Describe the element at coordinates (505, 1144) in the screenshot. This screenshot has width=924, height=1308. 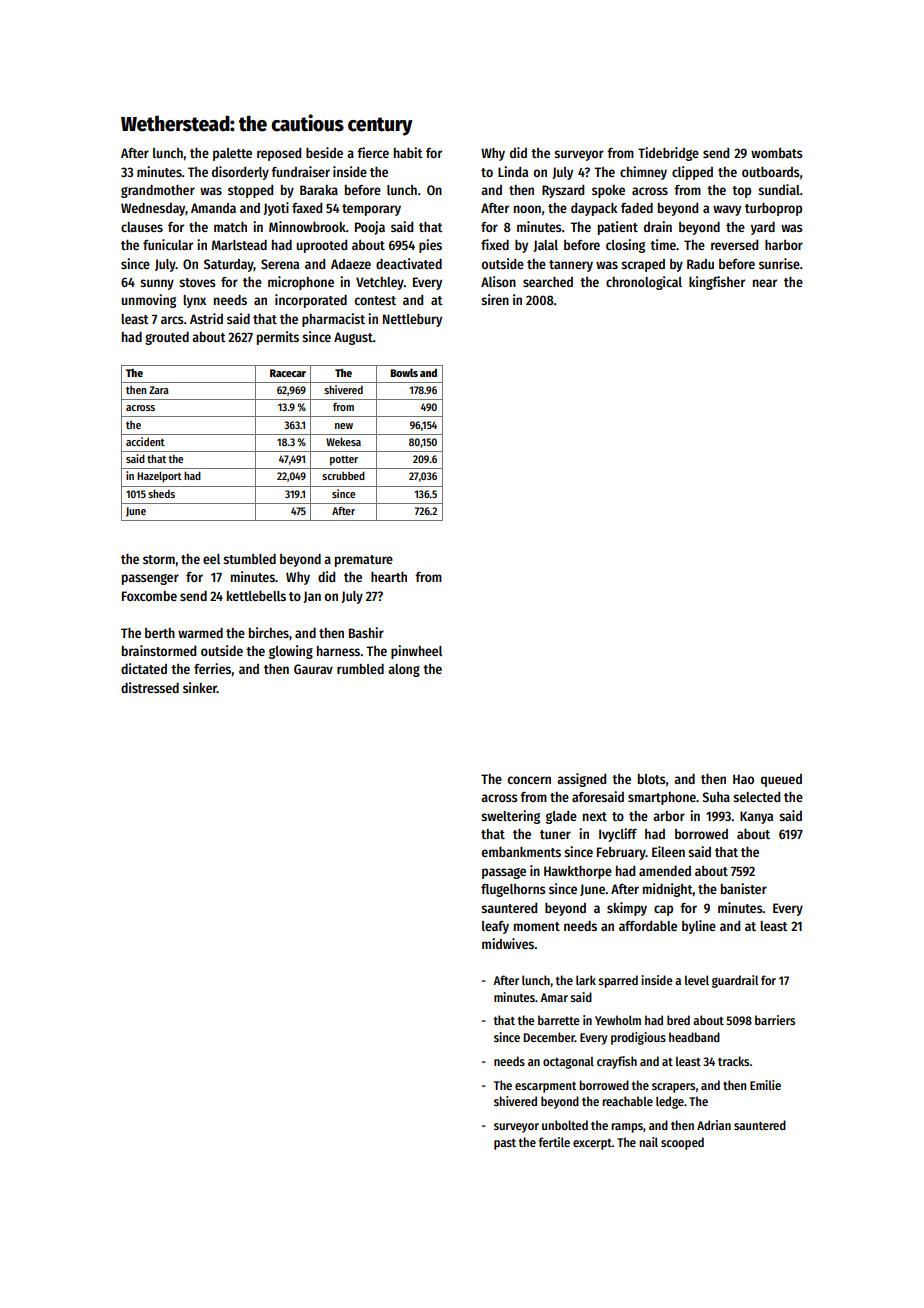
I see `past` at that location.
